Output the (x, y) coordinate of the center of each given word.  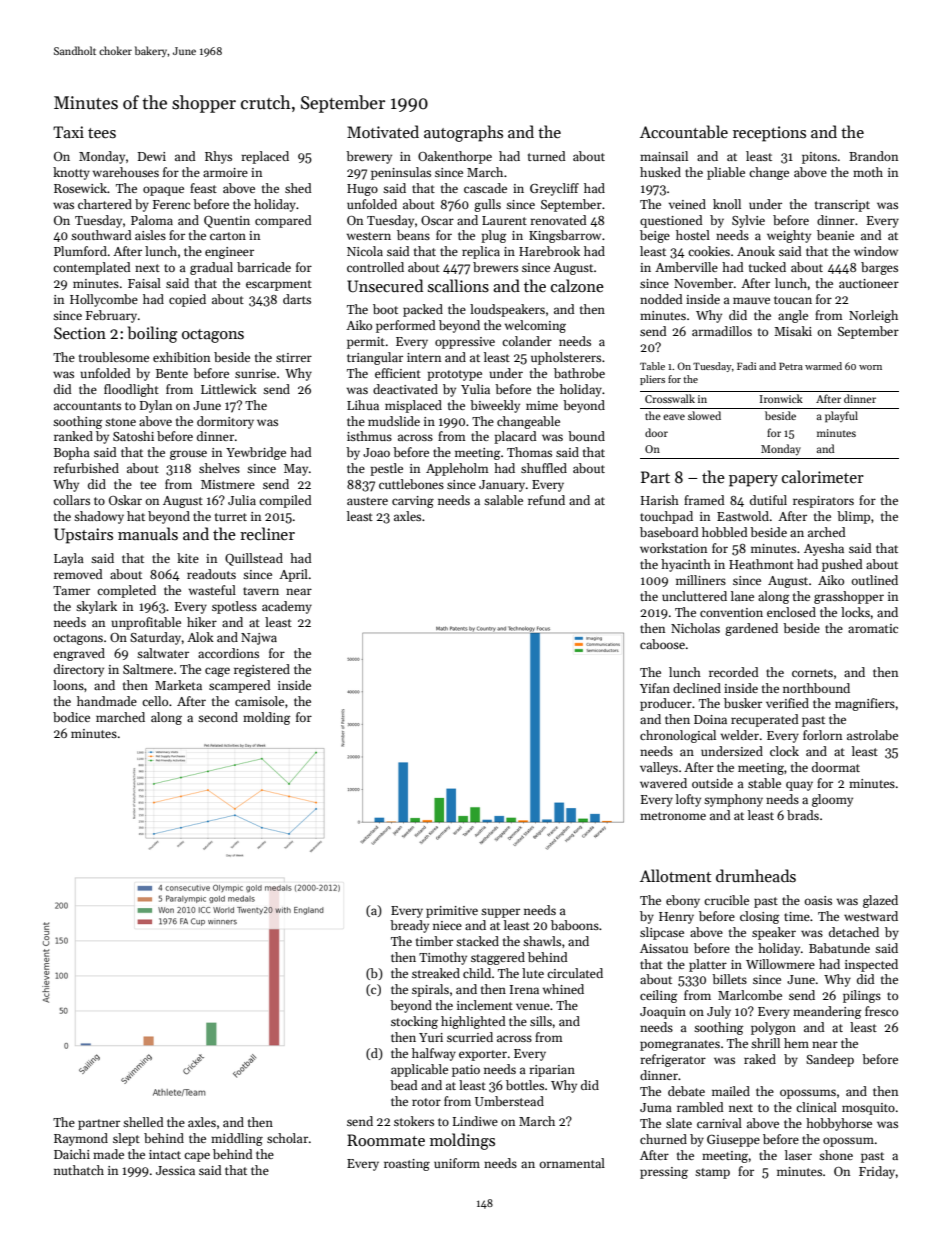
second (218, 717)
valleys (659, 768)
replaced (265, 157)
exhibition (181, 357)
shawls (542, 941)
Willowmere (780, 964)
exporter (483, 1055)
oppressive (465, 343)
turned (547, 156)
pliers (652, 380)
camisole (259, 701)
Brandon (873, 156)
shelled (143, 1122)
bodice (71, 717)
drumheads (756, 875)
